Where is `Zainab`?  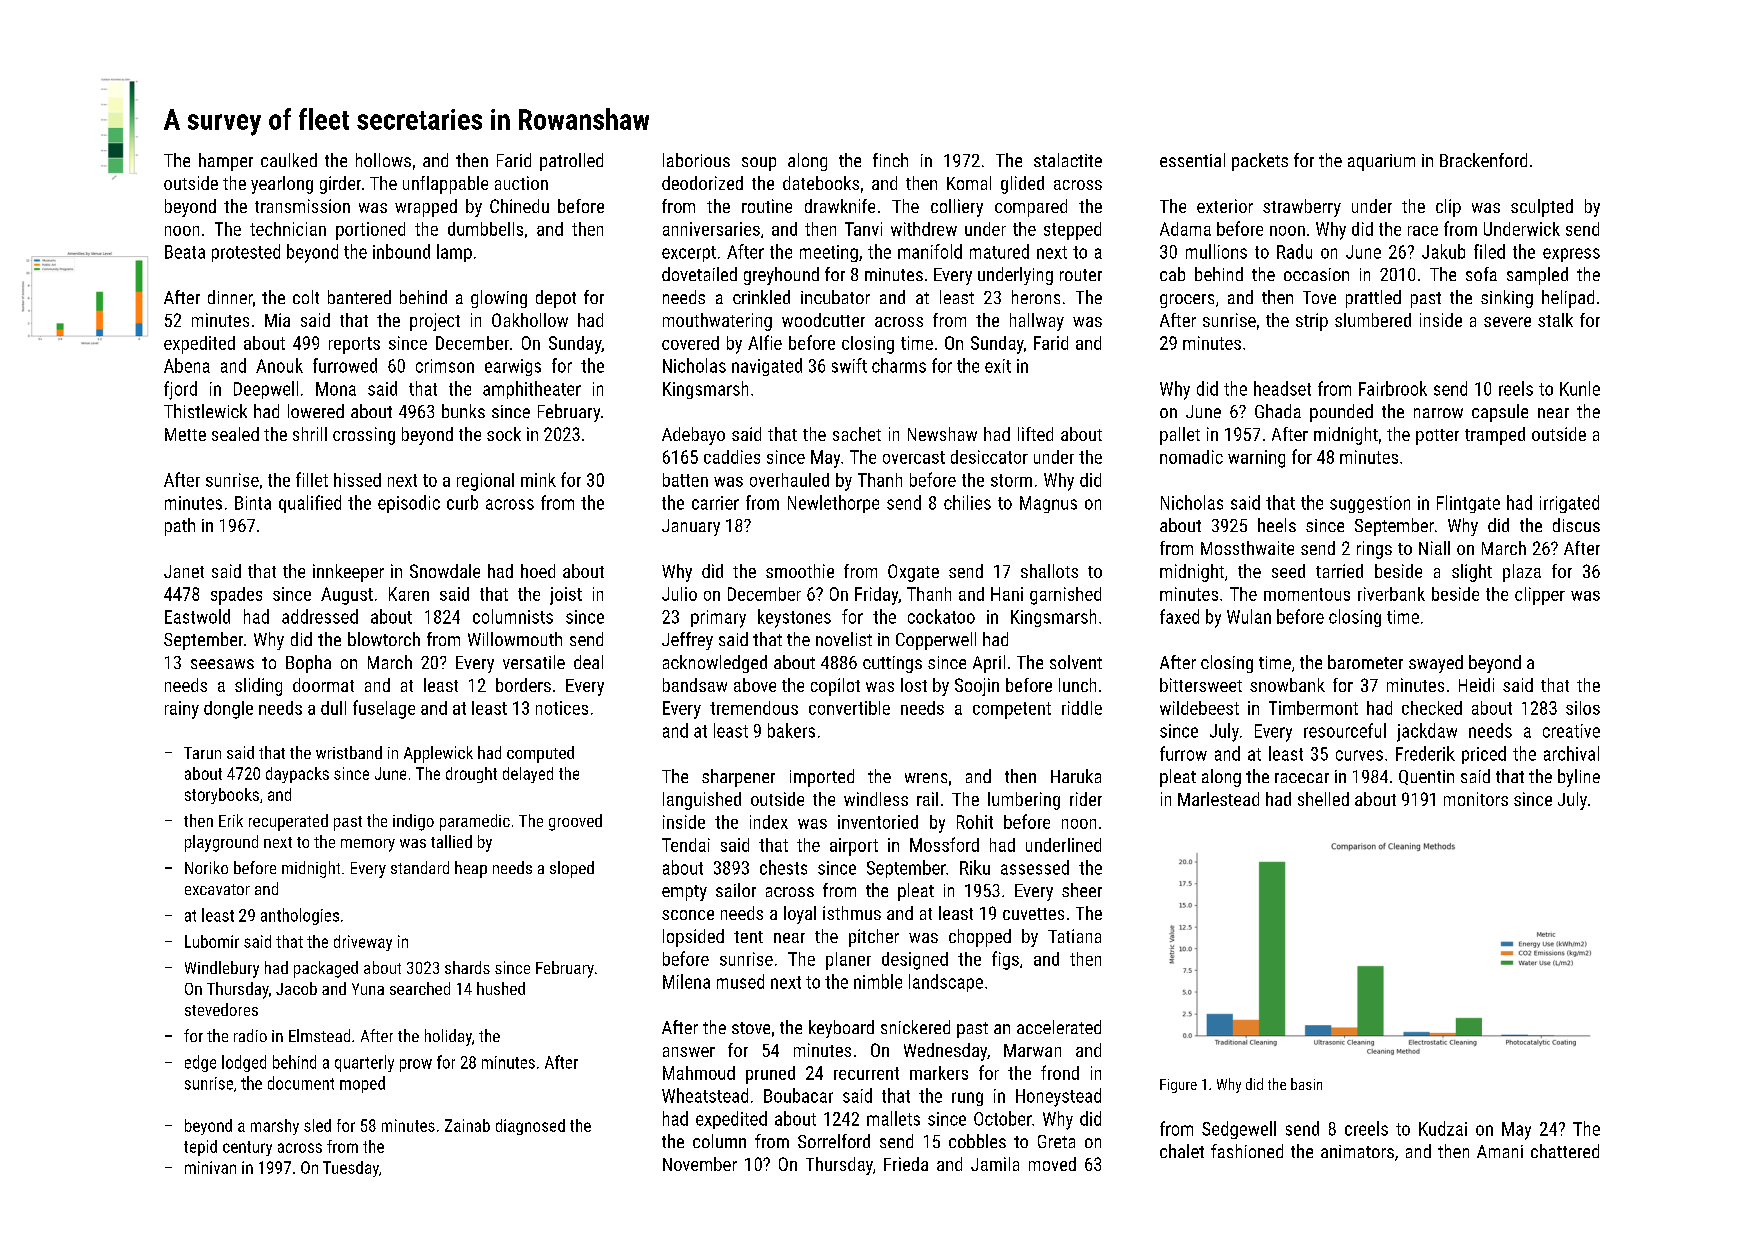
Zainab is located at coordinates (467, 1125).
